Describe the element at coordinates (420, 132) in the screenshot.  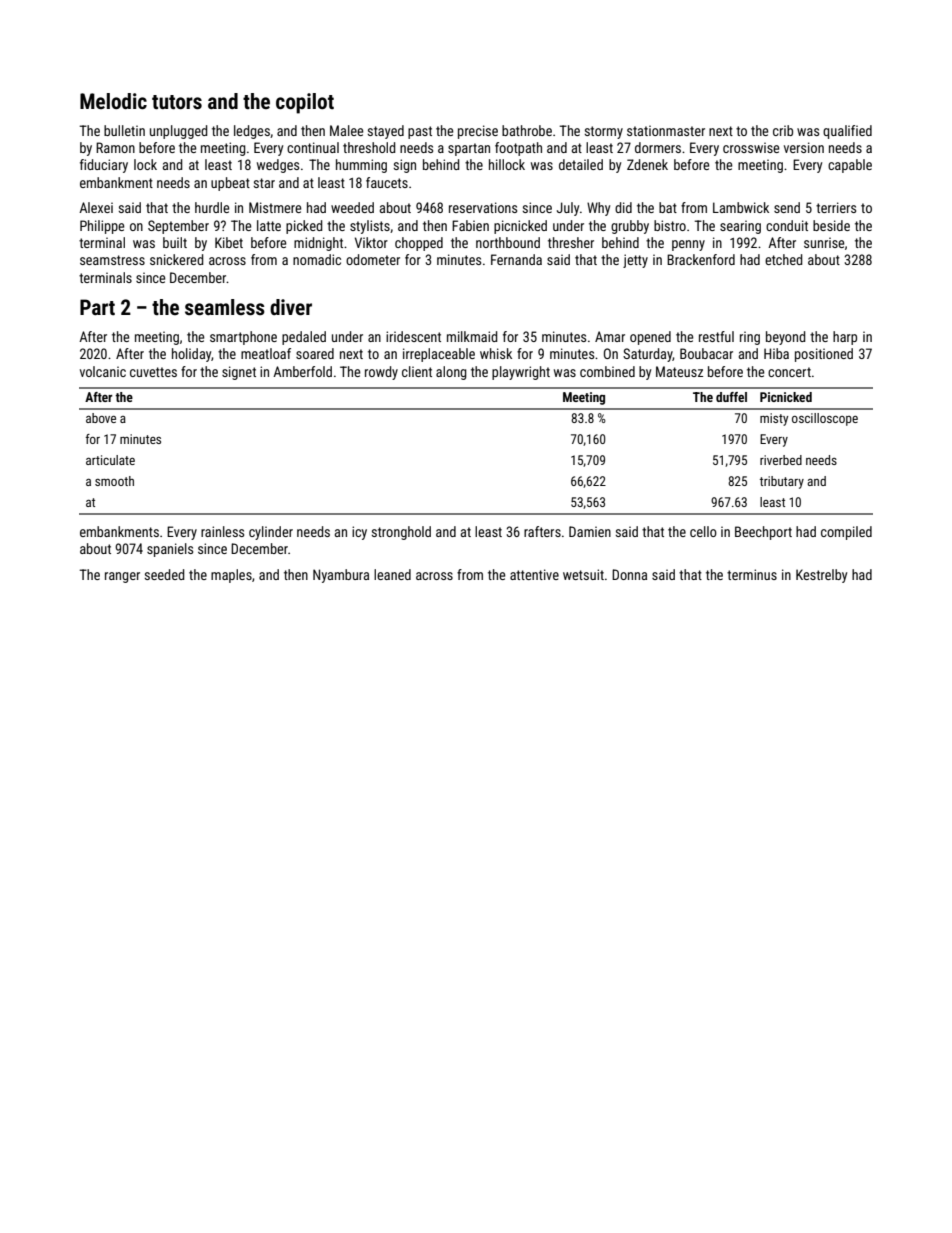
I see `past` at that location.
